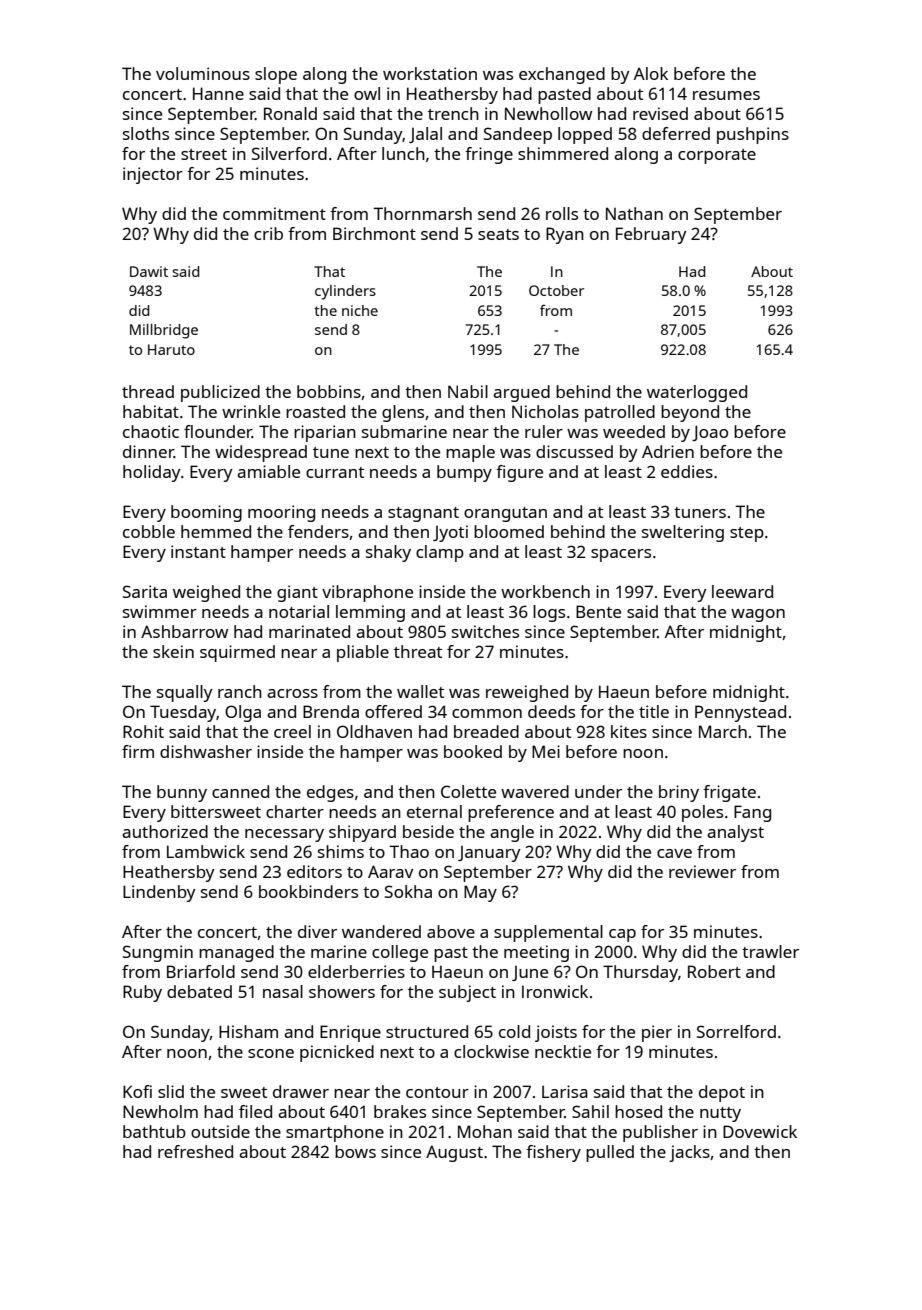 Image resolution: width=922 pixels, height=1310 pixels. What do you see at coordinates (468, 791) in the page?
I see `Colette` at bounding box center [468, 791].
